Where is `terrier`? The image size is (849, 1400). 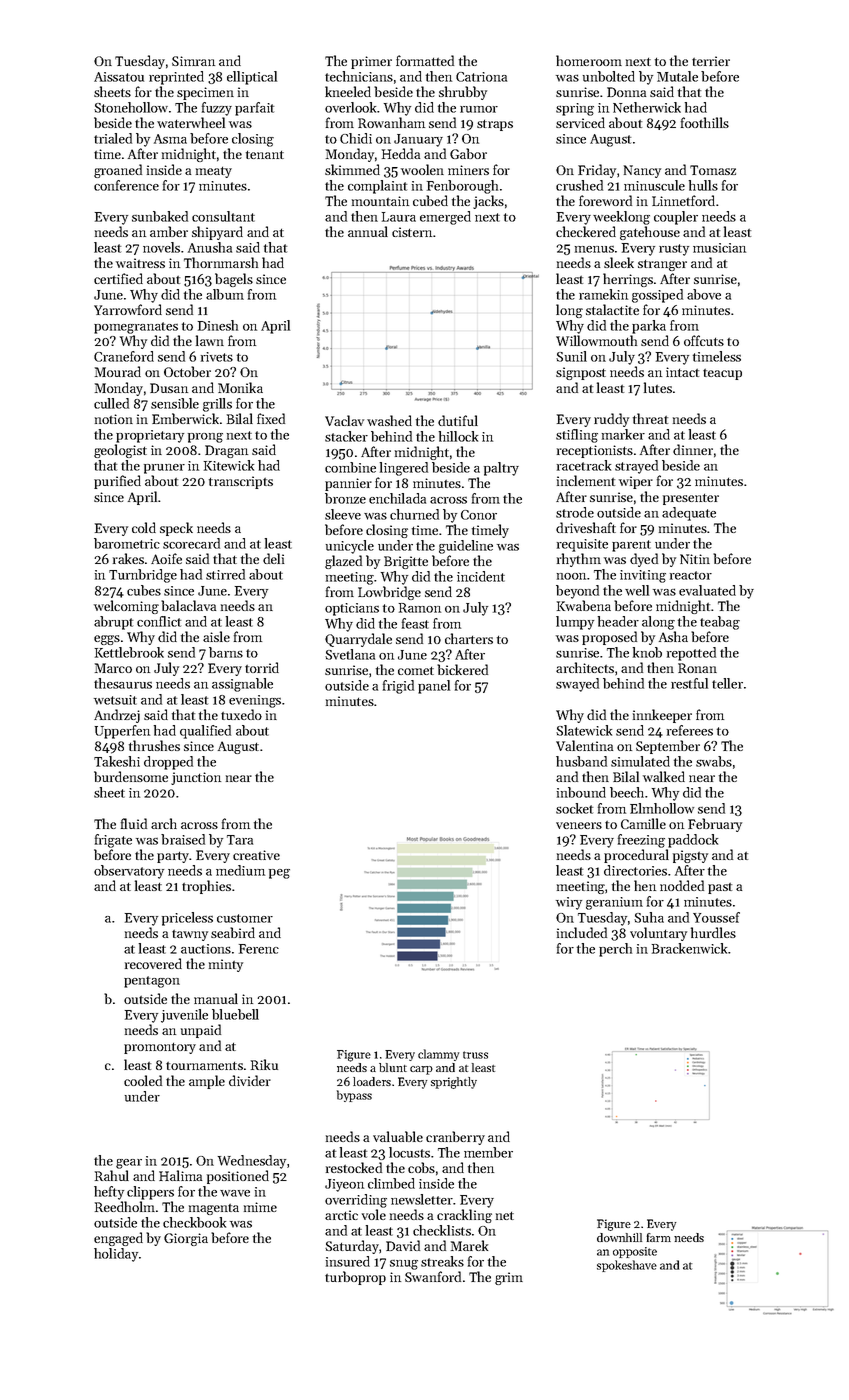
terrier is located at coordinates (711, 61).
